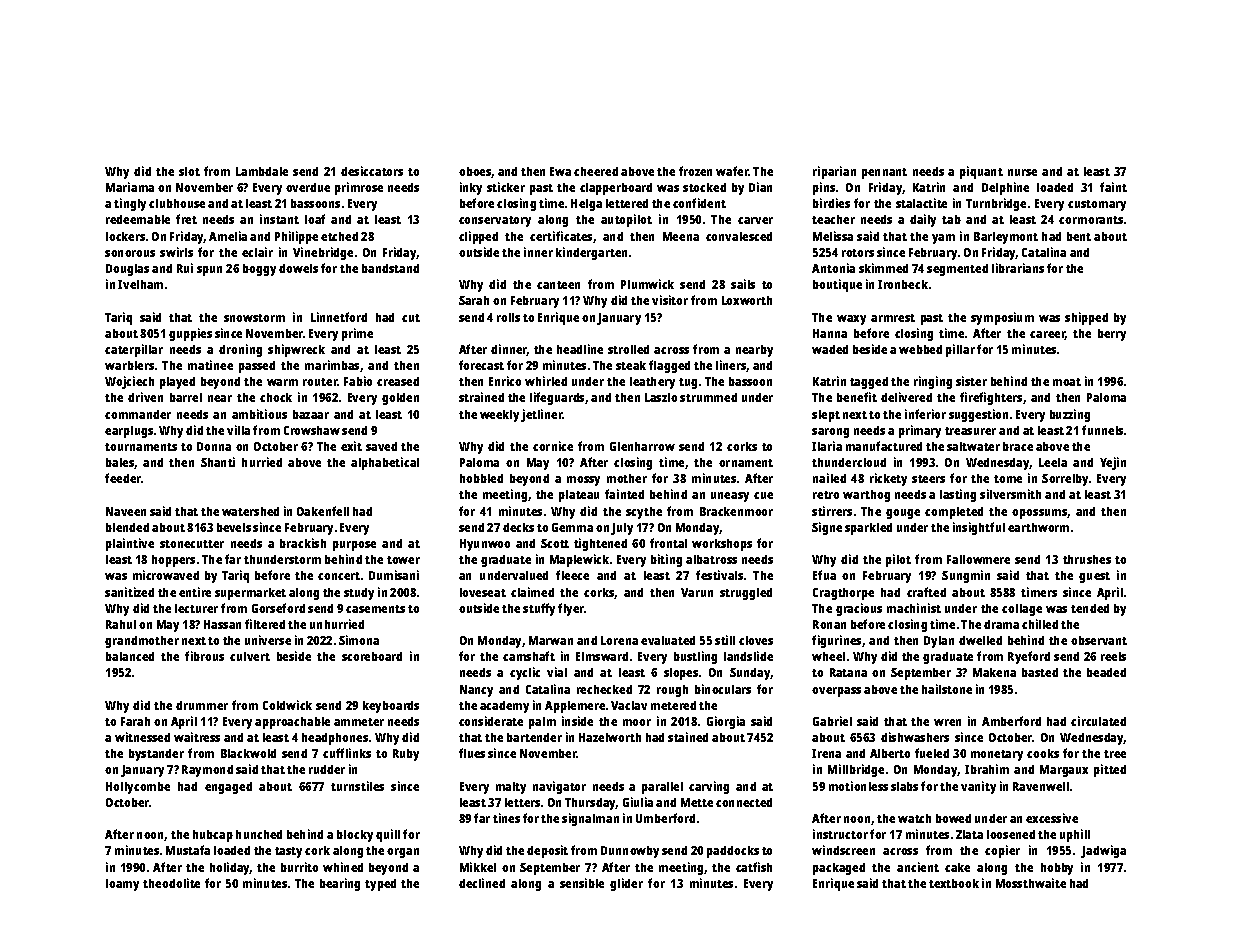 The height and width of the page is (952, 1233). I want to click on Giorgia, so click(726, 722).
